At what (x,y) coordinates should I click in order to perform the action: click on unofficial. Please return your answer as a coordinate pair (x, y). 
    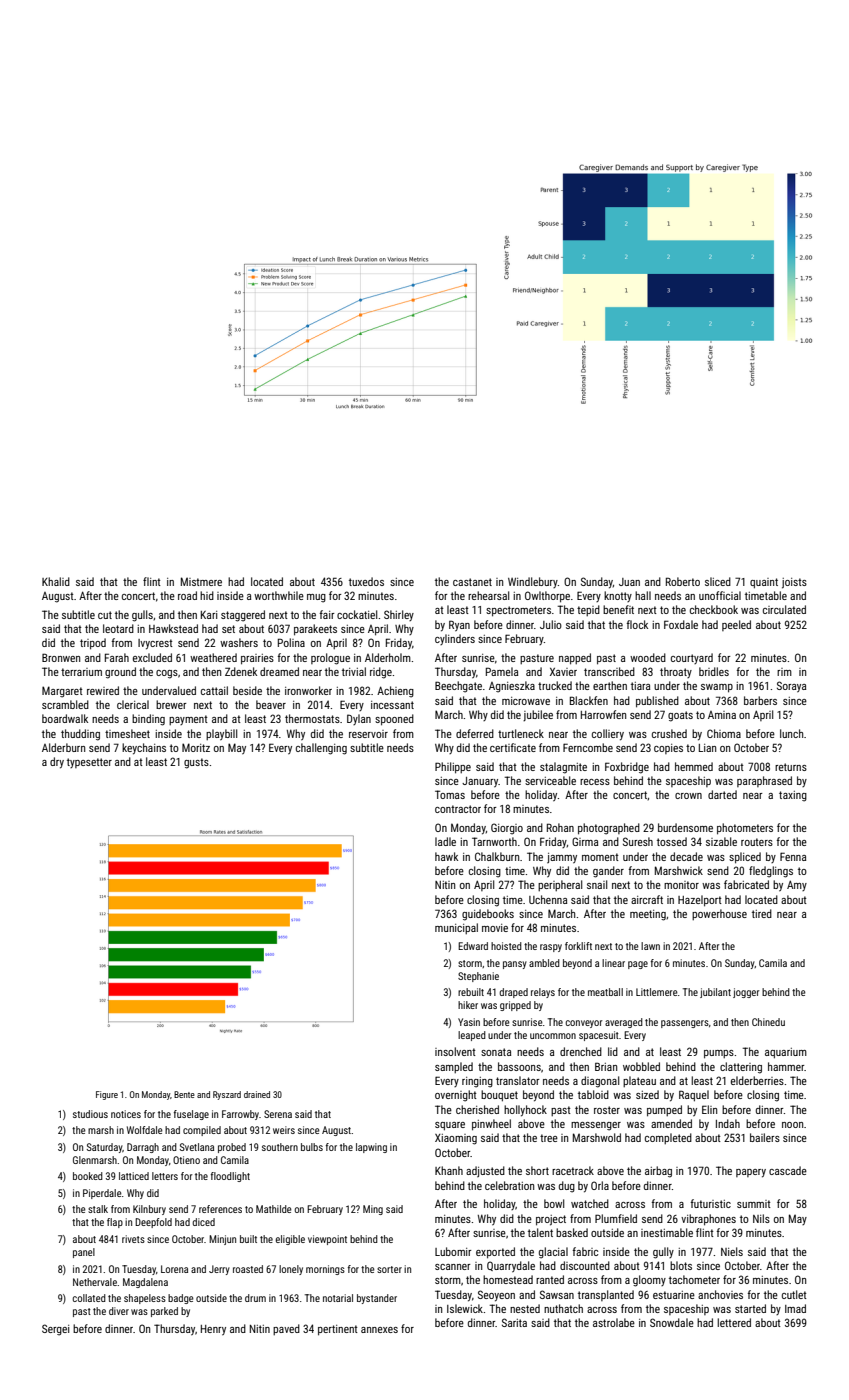
    Looking at the image, I should click on (720, 595).
